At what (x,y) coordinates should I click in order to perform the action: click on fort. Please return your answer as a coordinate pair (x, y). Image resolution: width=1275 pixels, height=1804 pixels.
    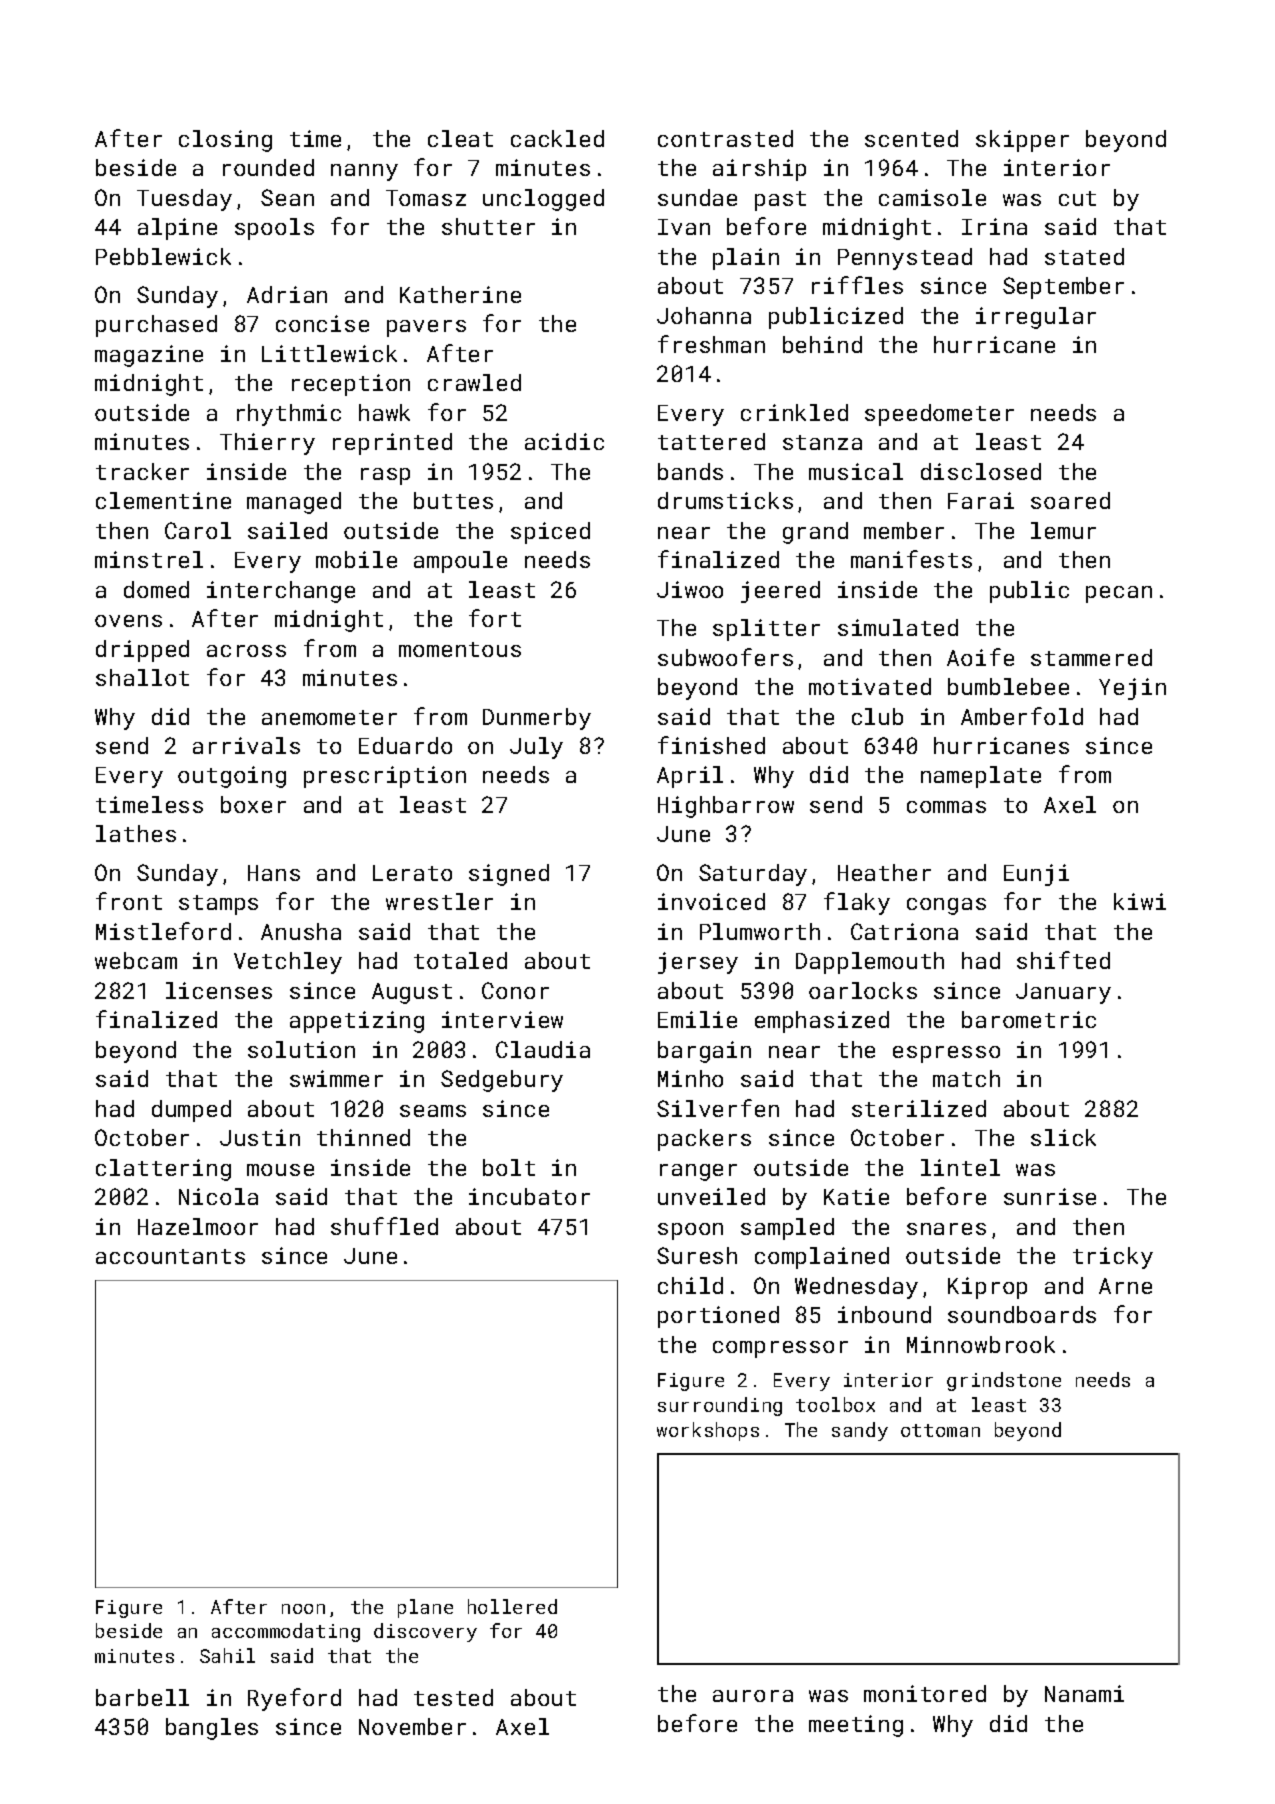
    Looking at the image, I should click on (495, 618).
